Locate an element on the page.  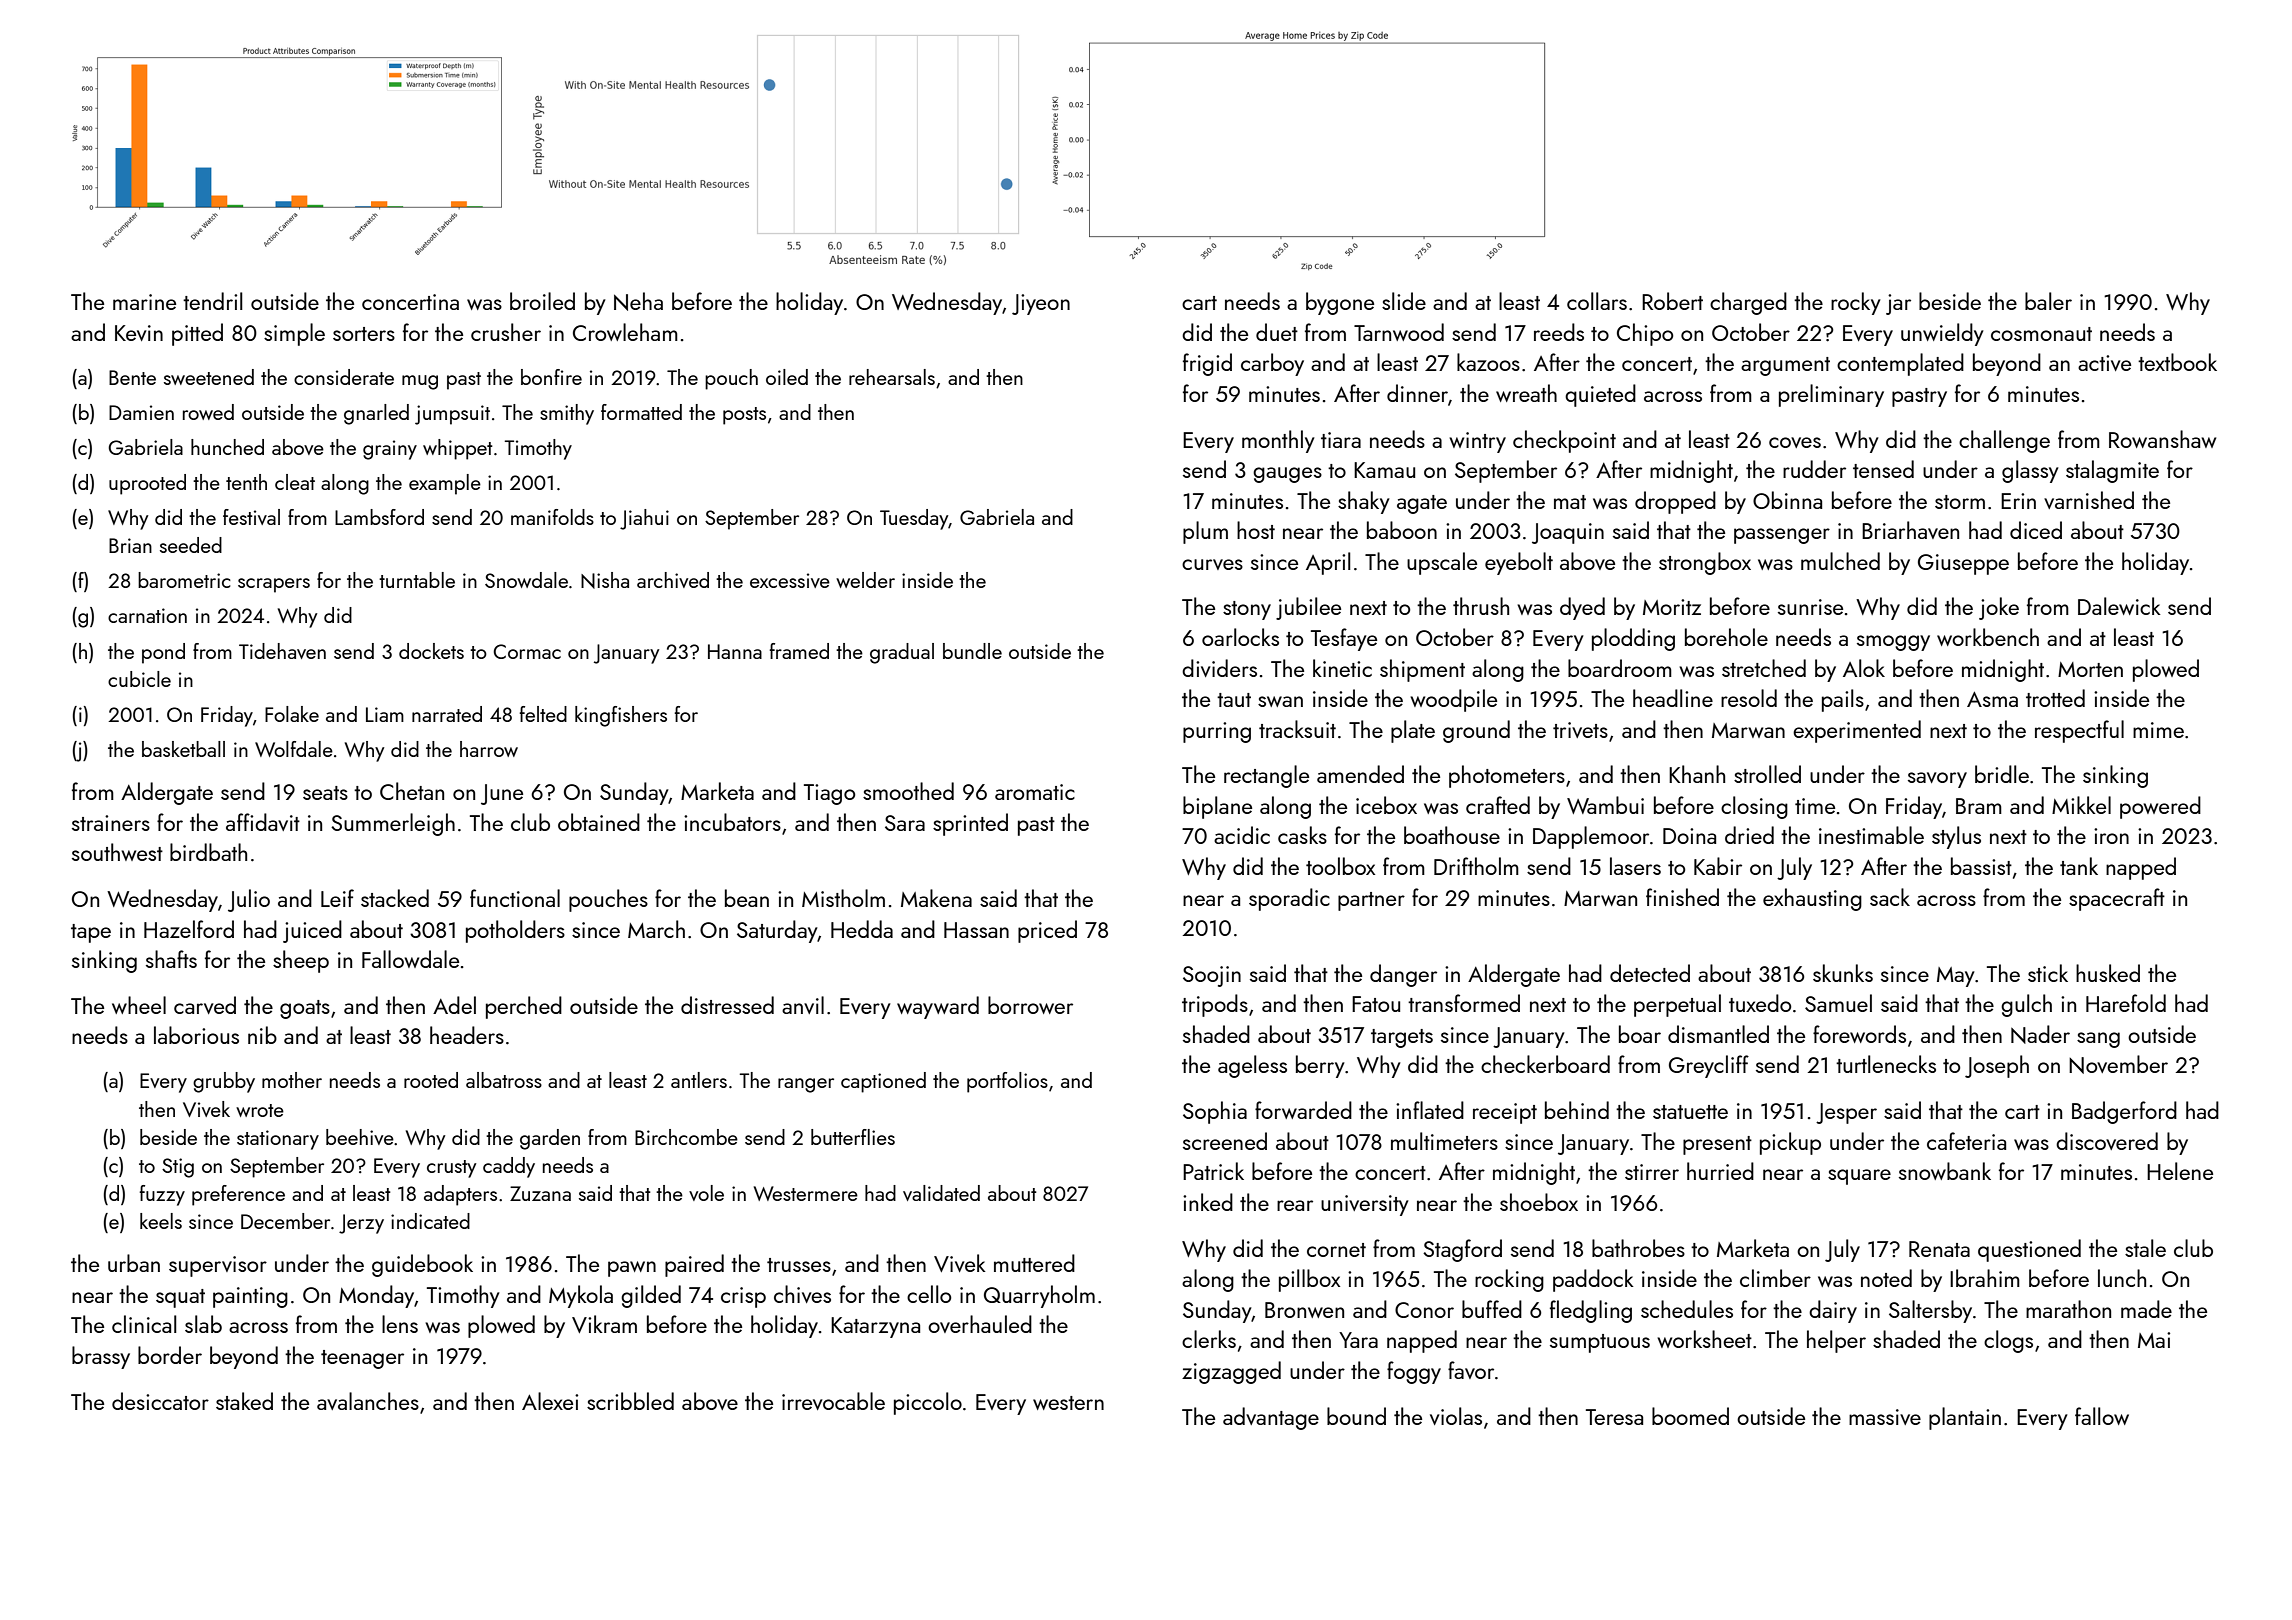
portfolios is located at coordinates (1007, 1082).
